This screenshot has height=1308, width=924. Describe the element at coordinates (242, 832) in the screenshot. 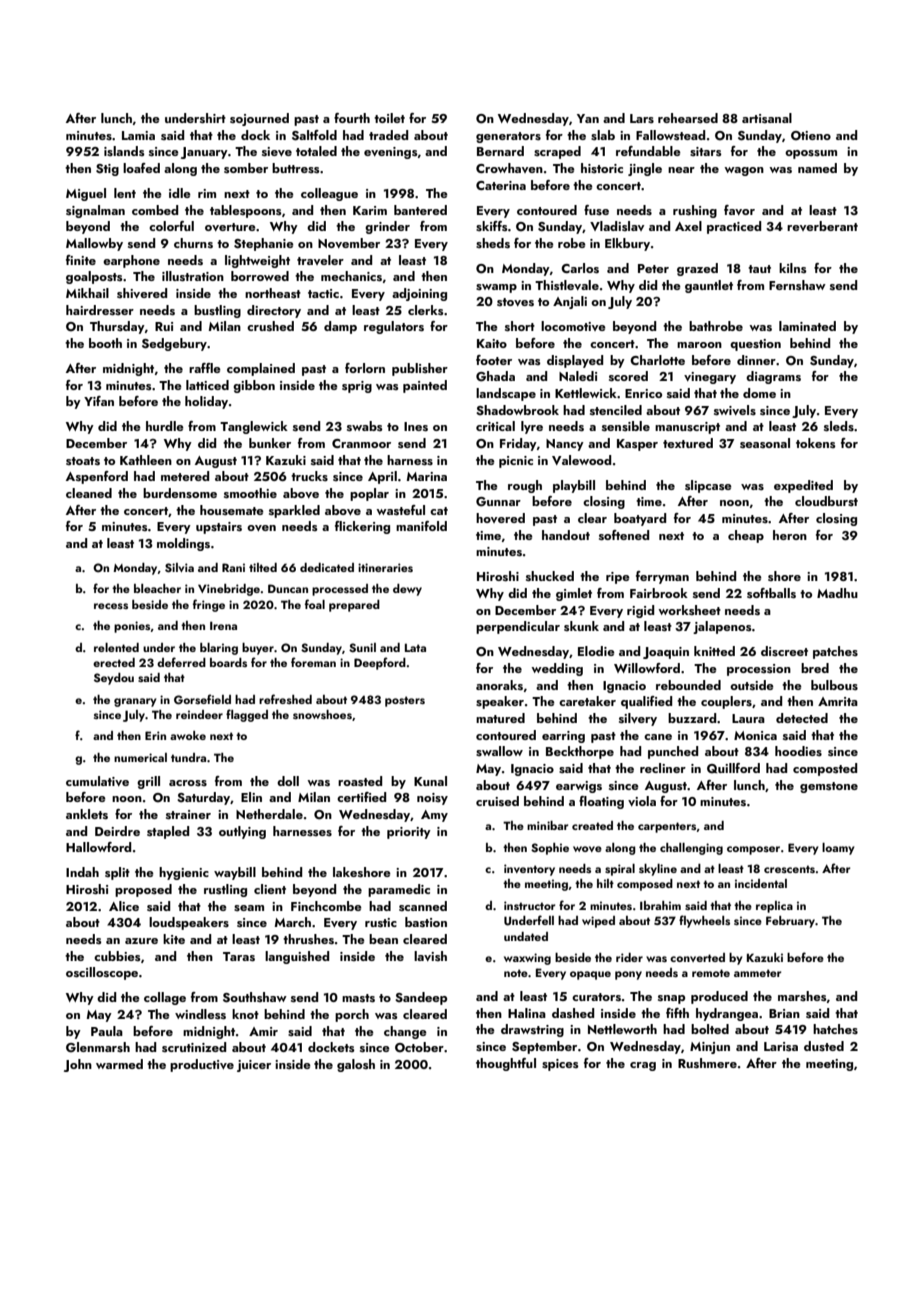

I see `outlying` at that location.
